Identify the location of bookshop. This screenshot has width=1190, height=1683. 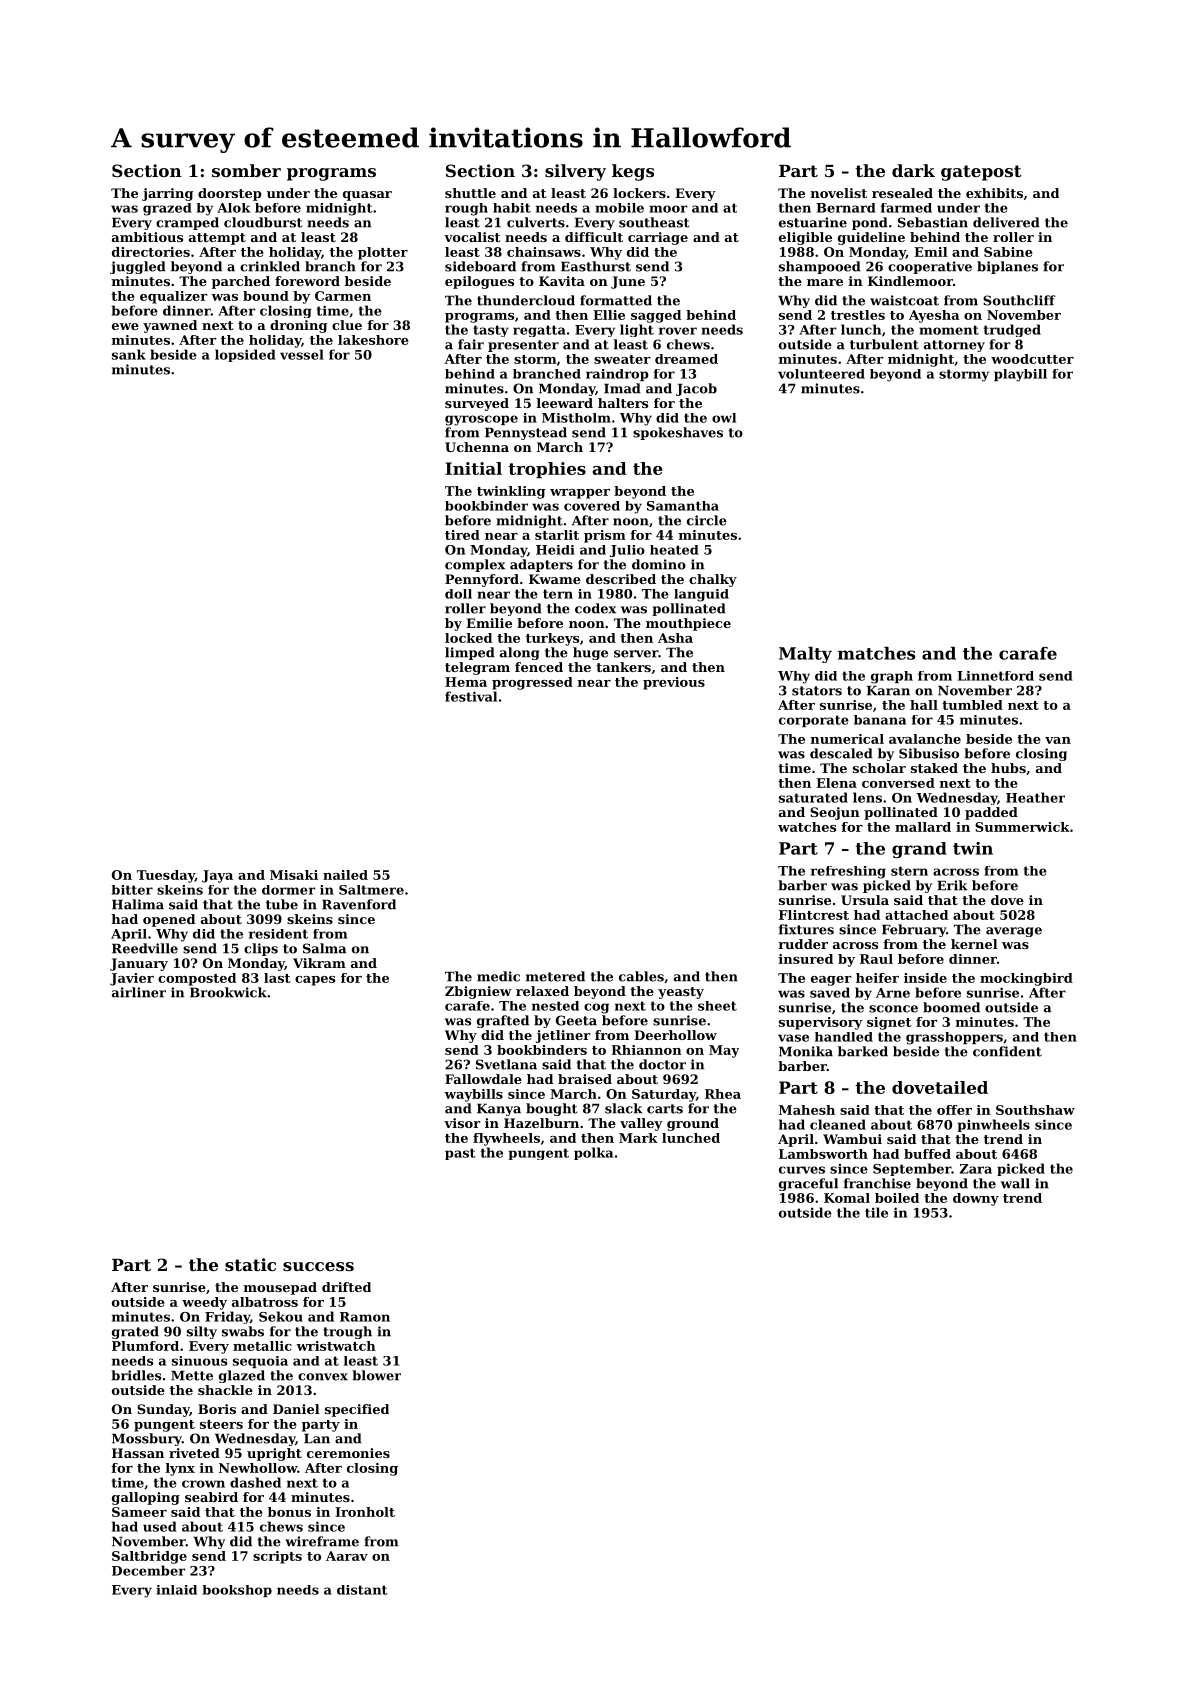
(237, 1591).
